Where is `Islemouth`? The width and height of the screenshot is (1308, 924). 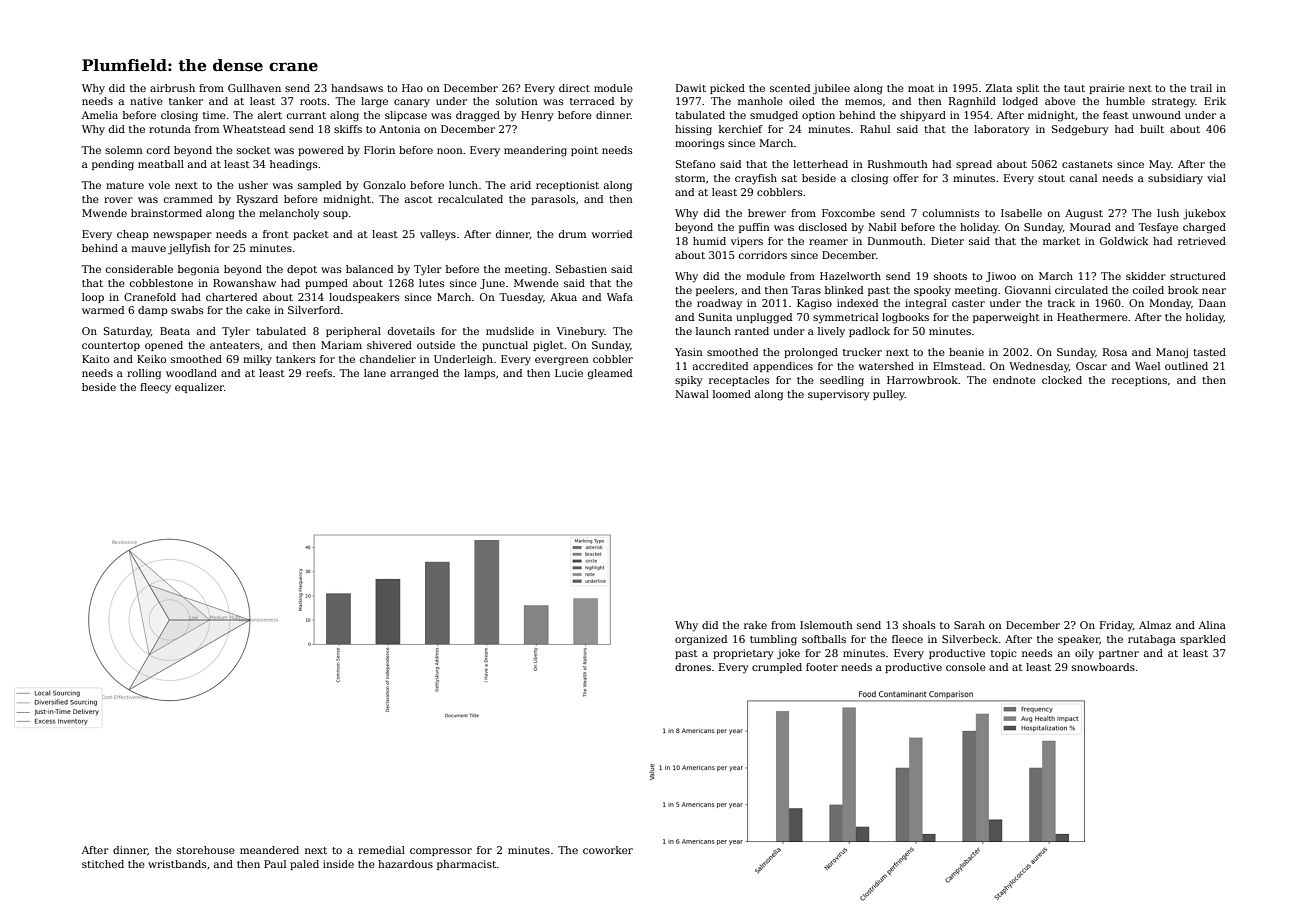 Islemouth is located at coordinates (826, 625).
